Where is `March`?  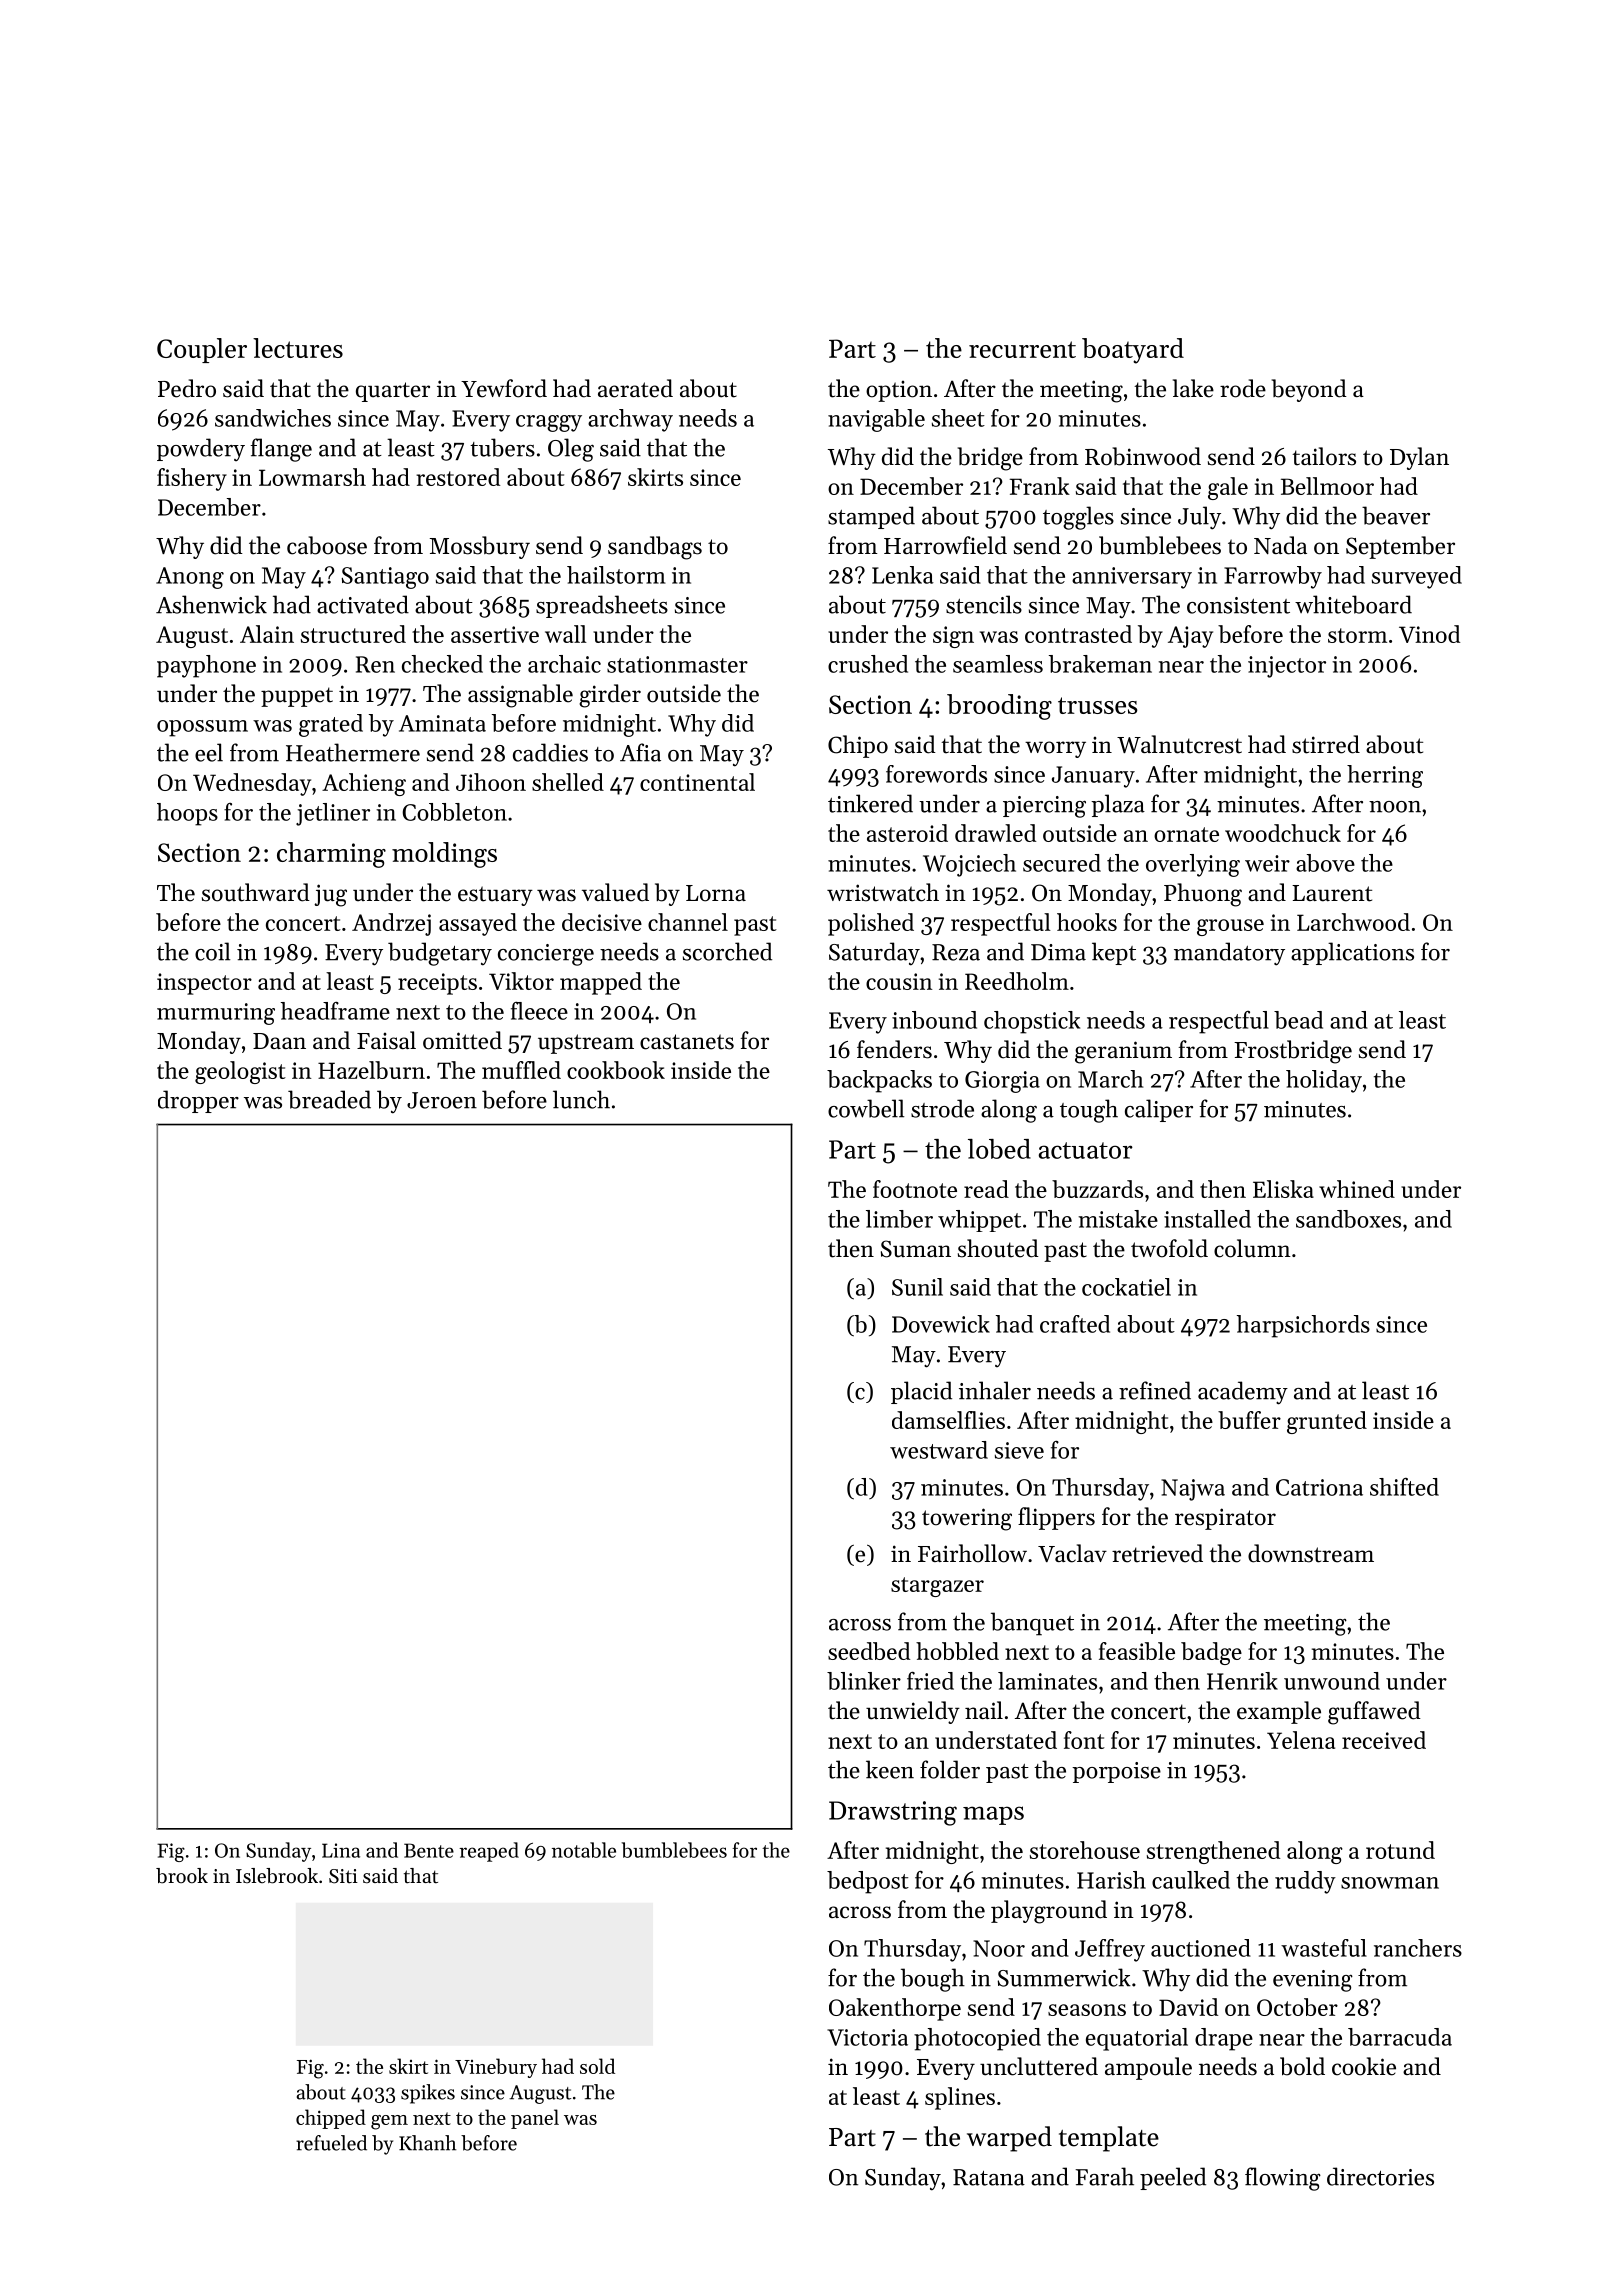 March is located at coordinates (1110, 1079).
